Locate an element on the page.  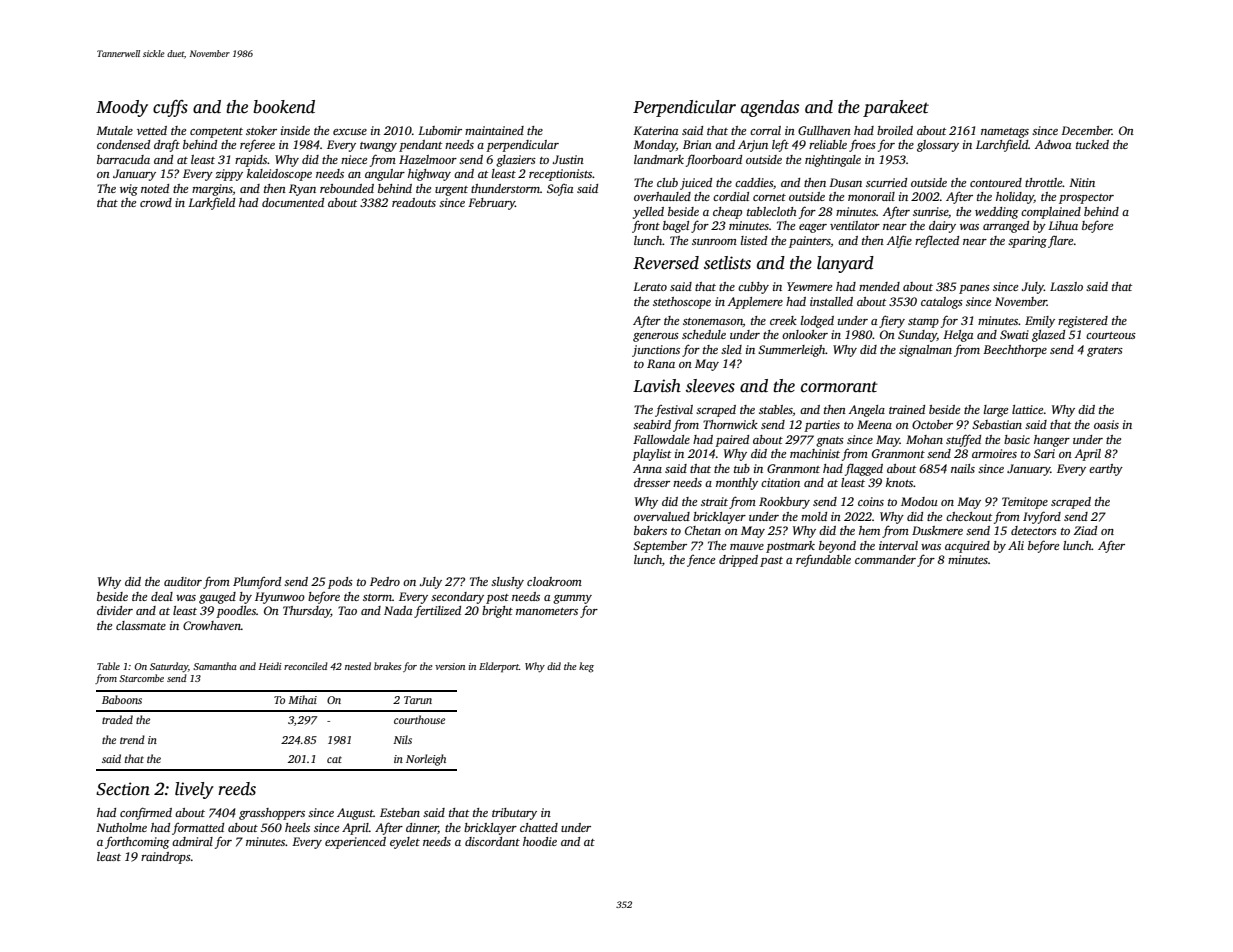
parakeet is located at coordinates (896, 108).
